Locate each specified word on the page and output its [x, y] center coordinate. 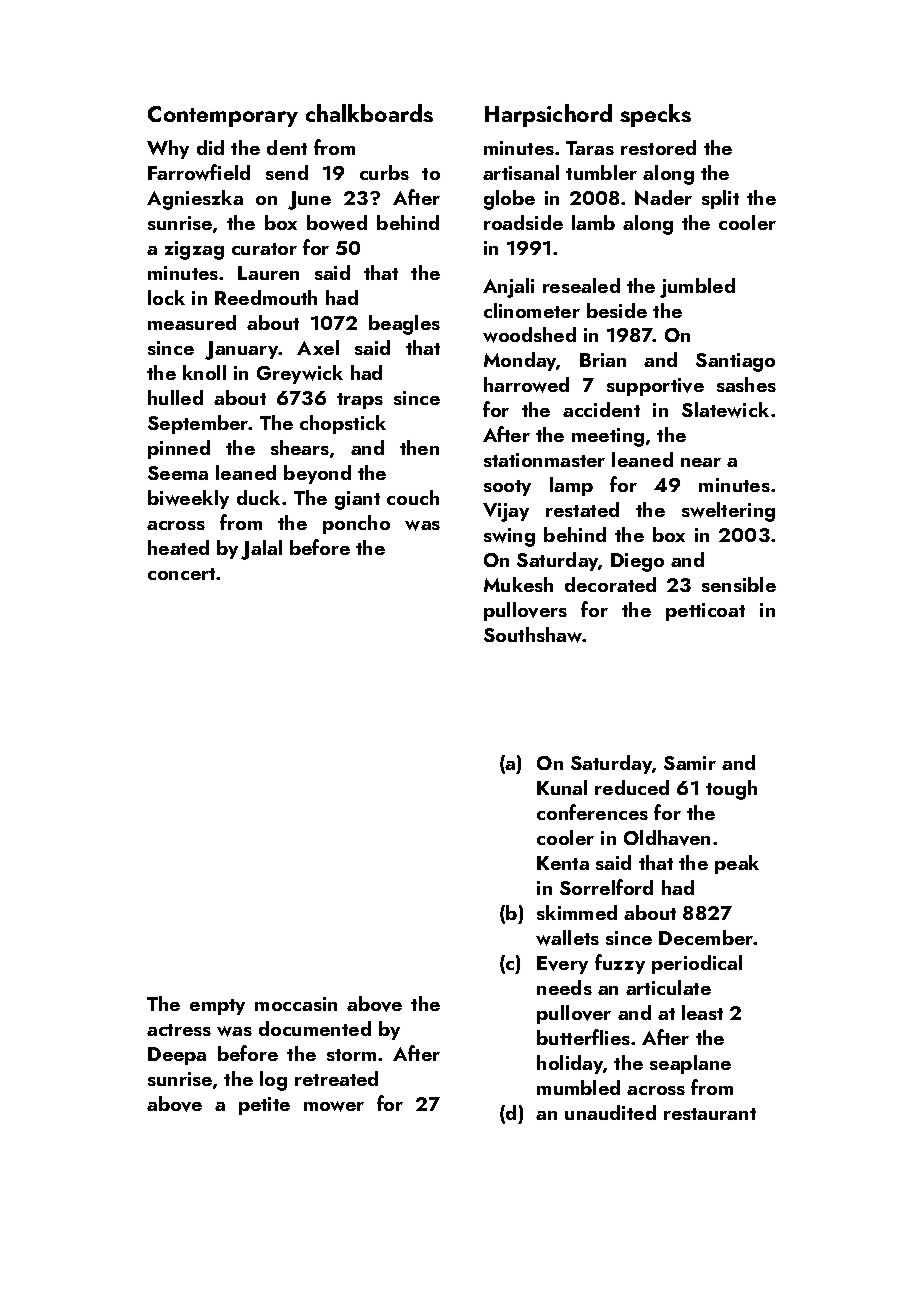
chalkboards [369, 113]
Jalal [261, 550]
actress [179, 1030]
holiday [570, 1064]
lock [166, 297]
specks [655, 115]
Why [168, 149]
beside [617, 310]
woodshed [529, 335]
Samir [690, 763]
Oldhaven [667, 838]
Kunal [562, 787]
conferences [592, 812]
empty [217, 1007]
